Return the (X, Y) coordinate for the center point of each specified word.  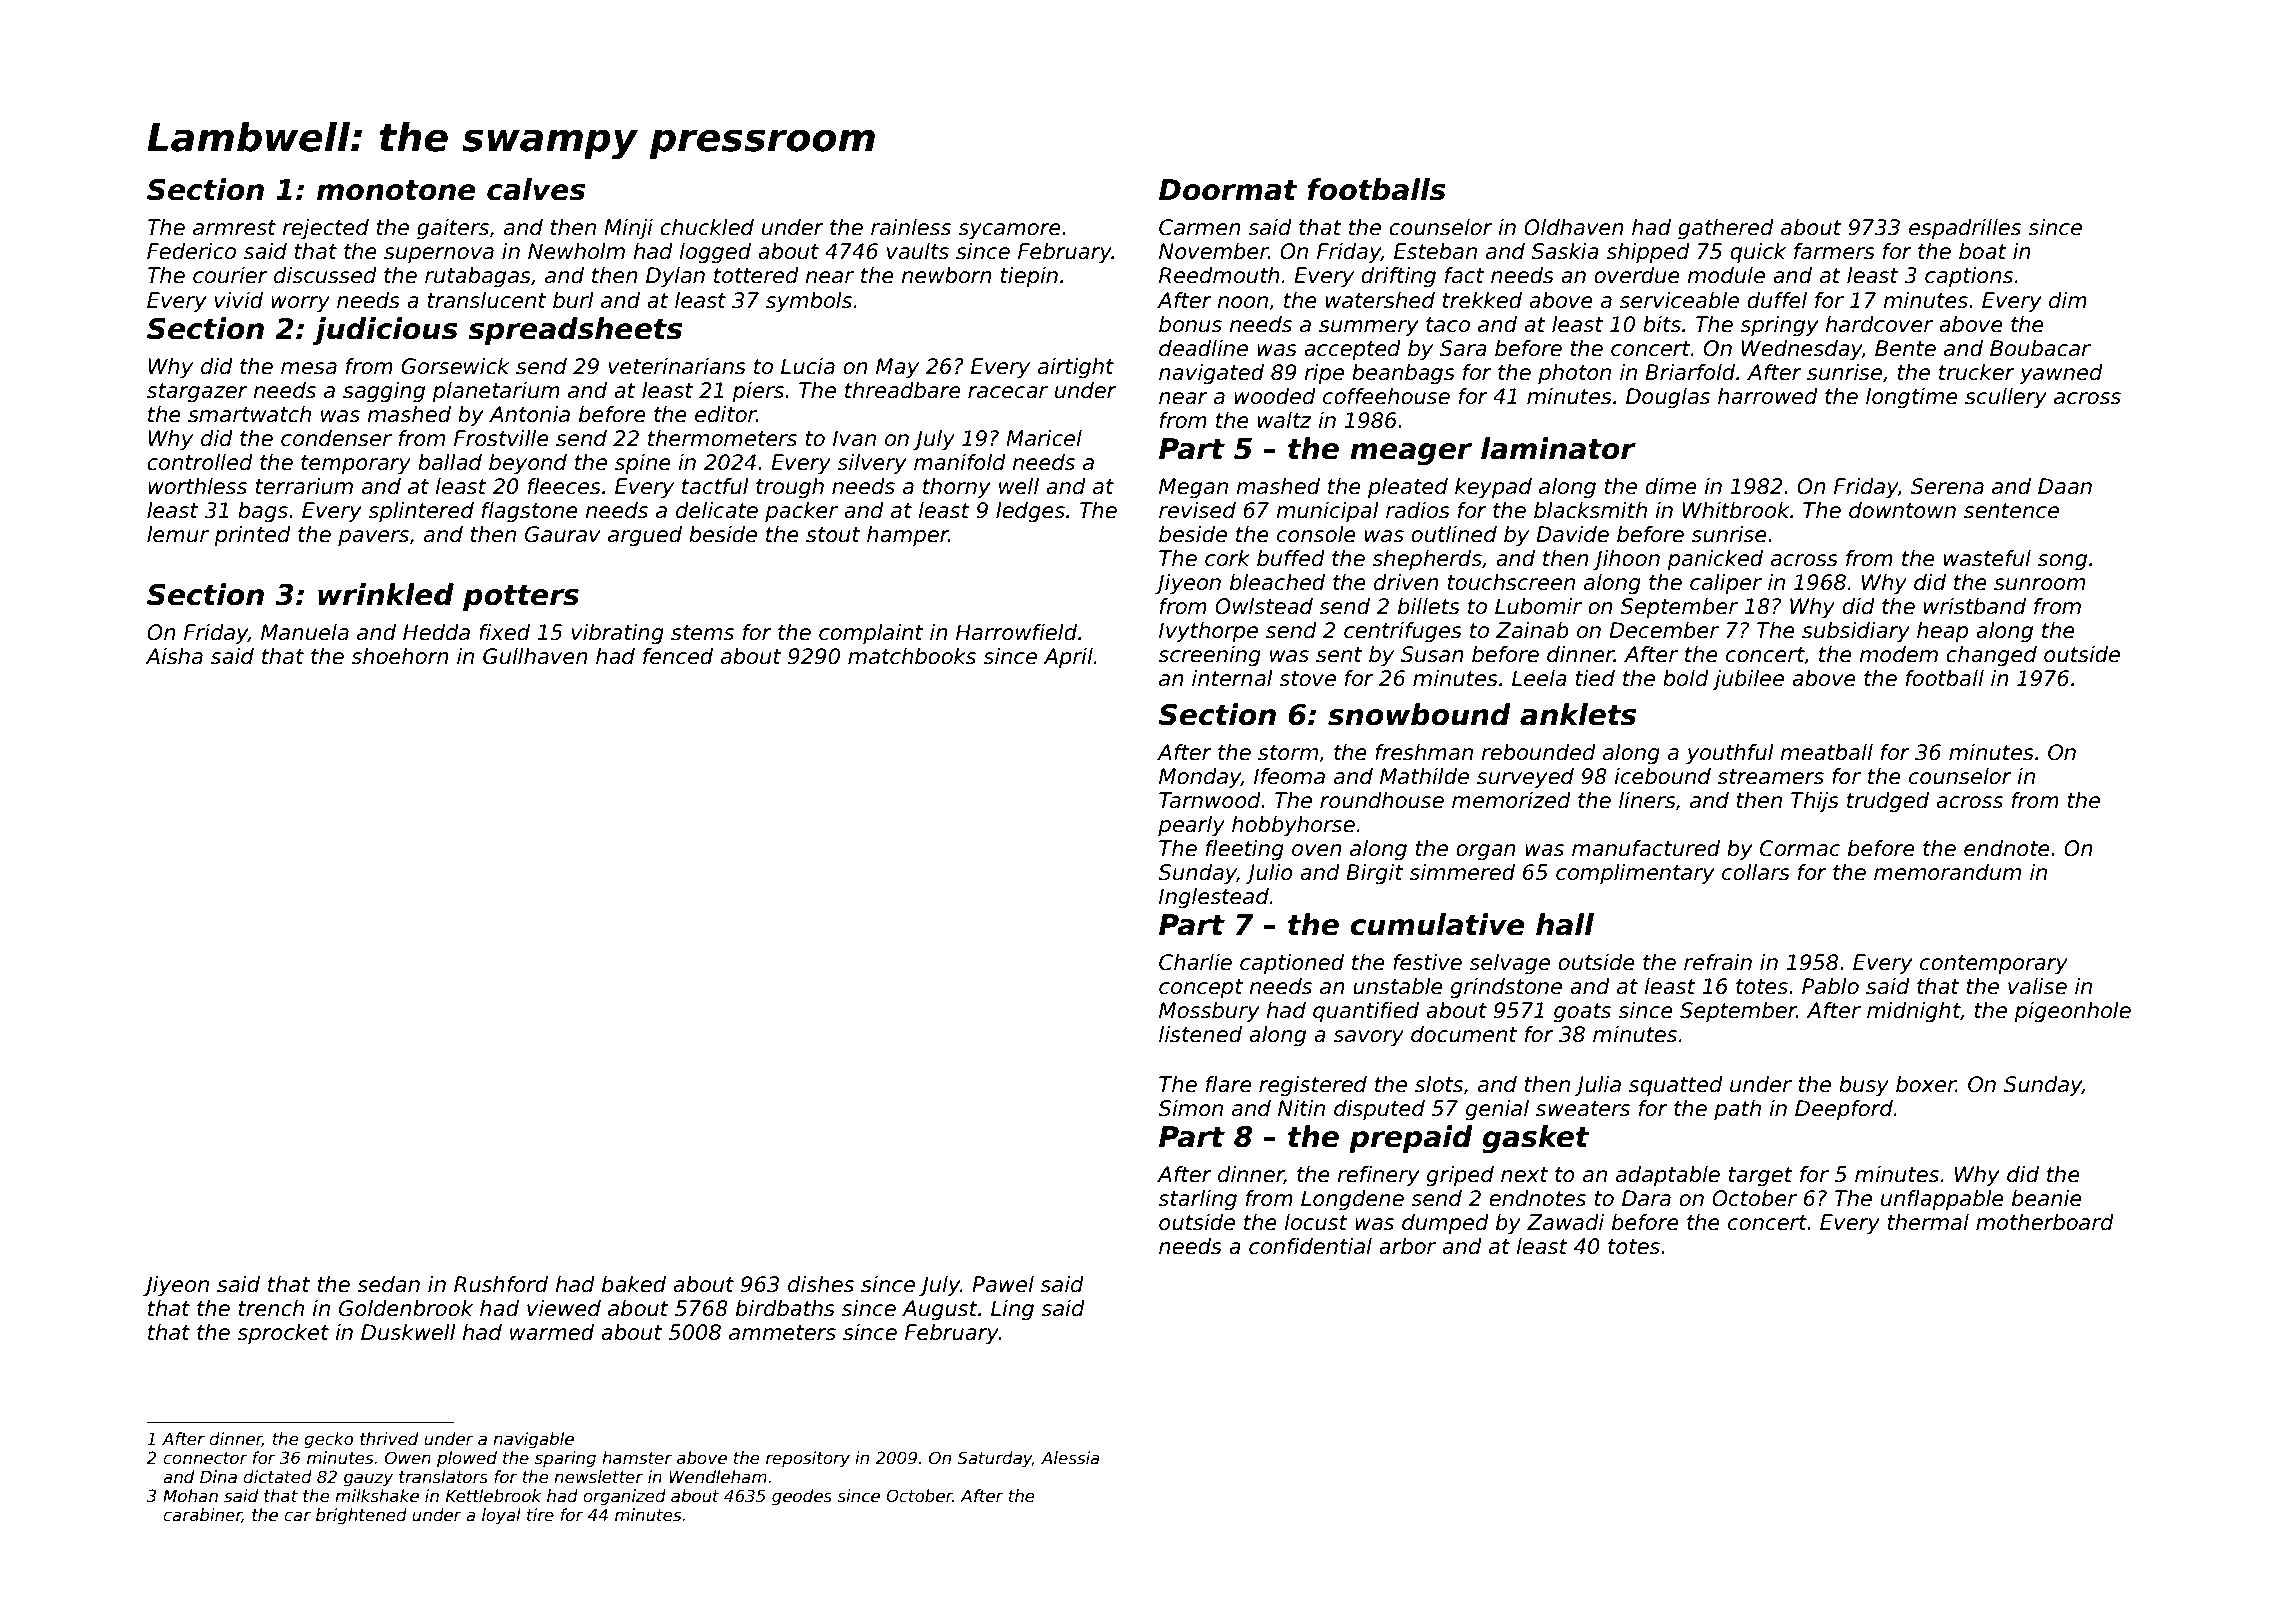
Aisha (174, 656)
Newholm (576, 251)
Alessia (1070, 1458)
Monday (1200, 778)
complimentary (1635, 874)
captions (1969, 277)
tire (540, 1515)
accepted (1352, 350)
